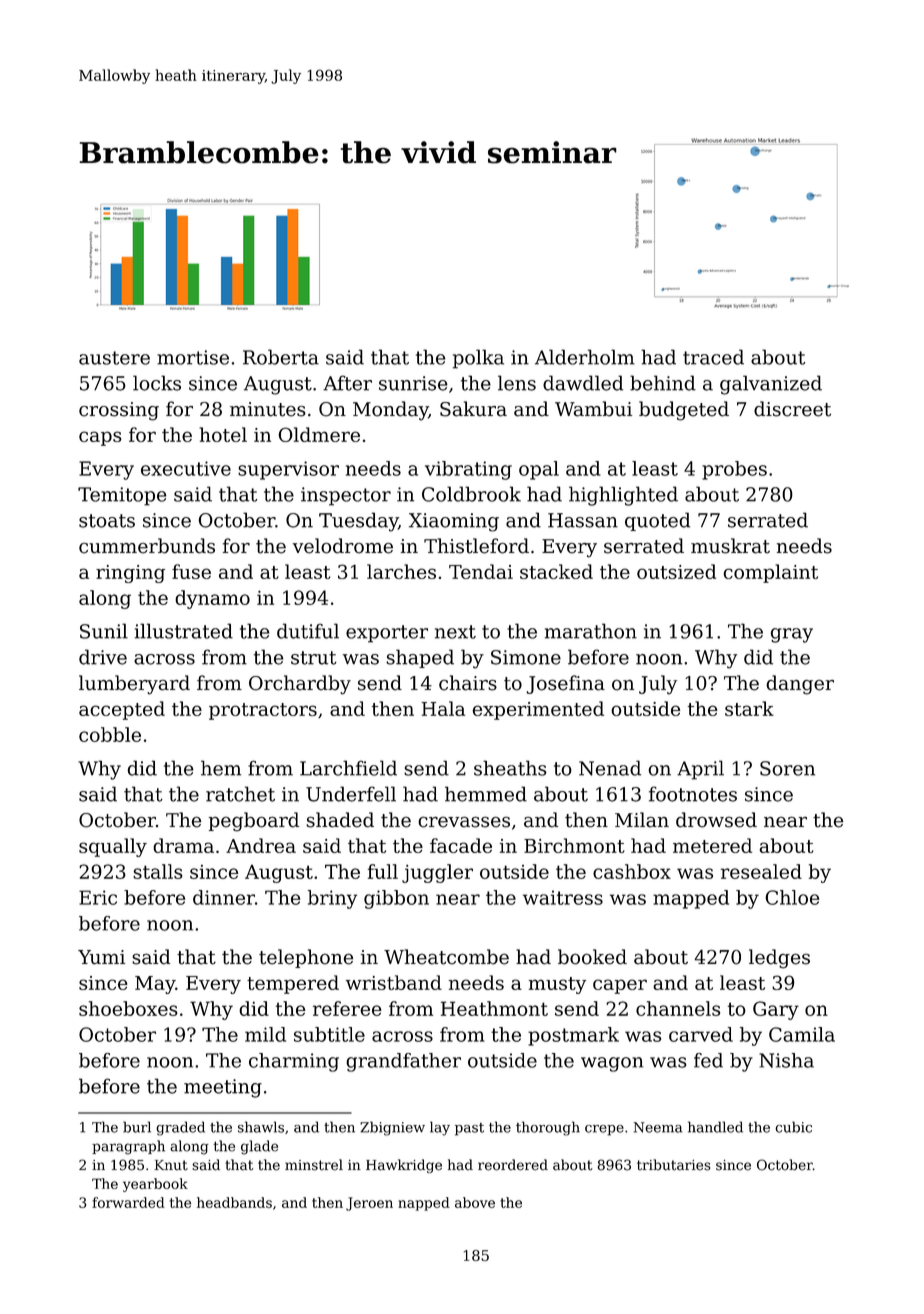 This screenshot has width=924, height=1314. I want to click on cashbox, so click(632, 871).
